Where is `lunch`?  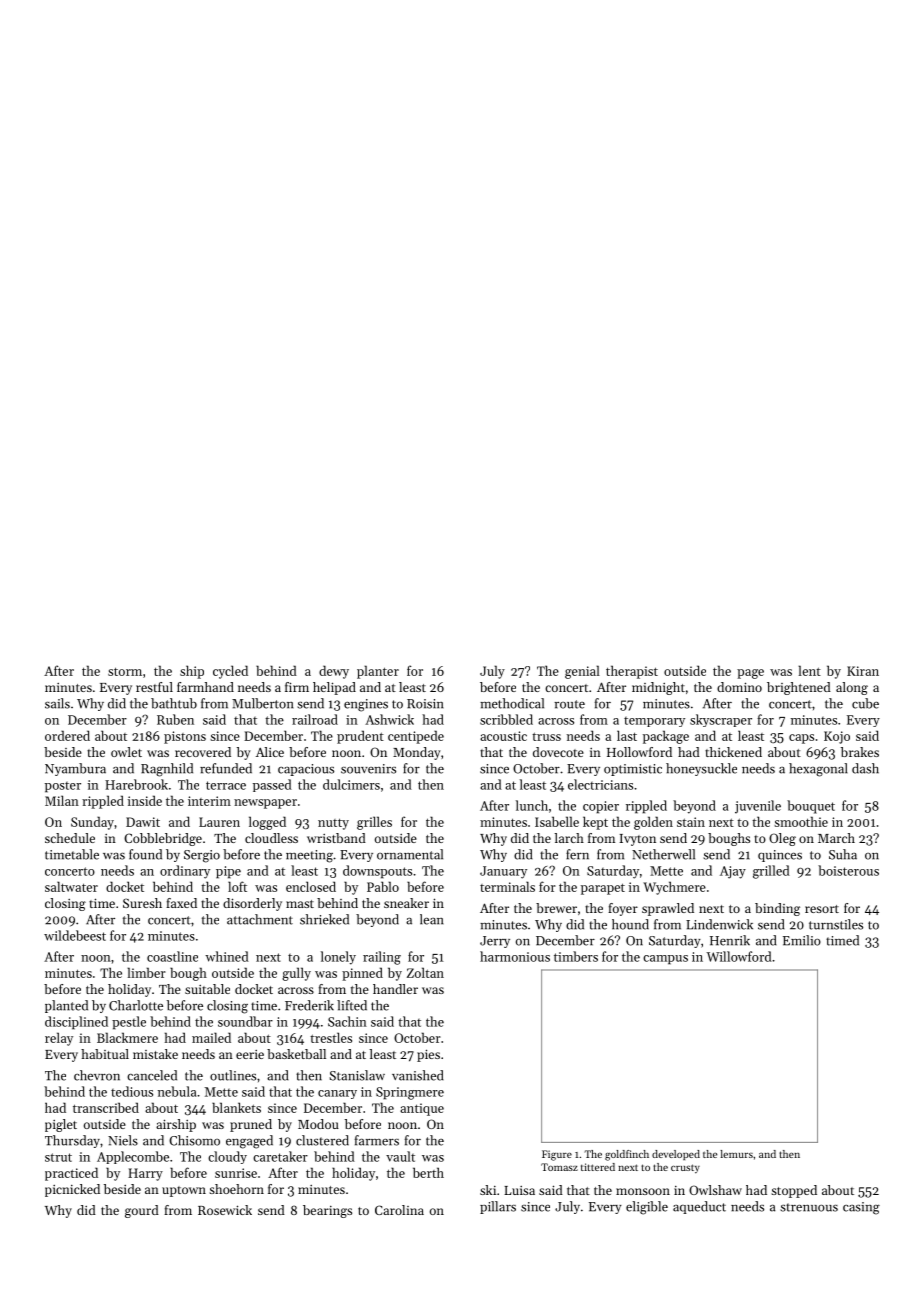 lunch is located at coordinates (532, 805).
